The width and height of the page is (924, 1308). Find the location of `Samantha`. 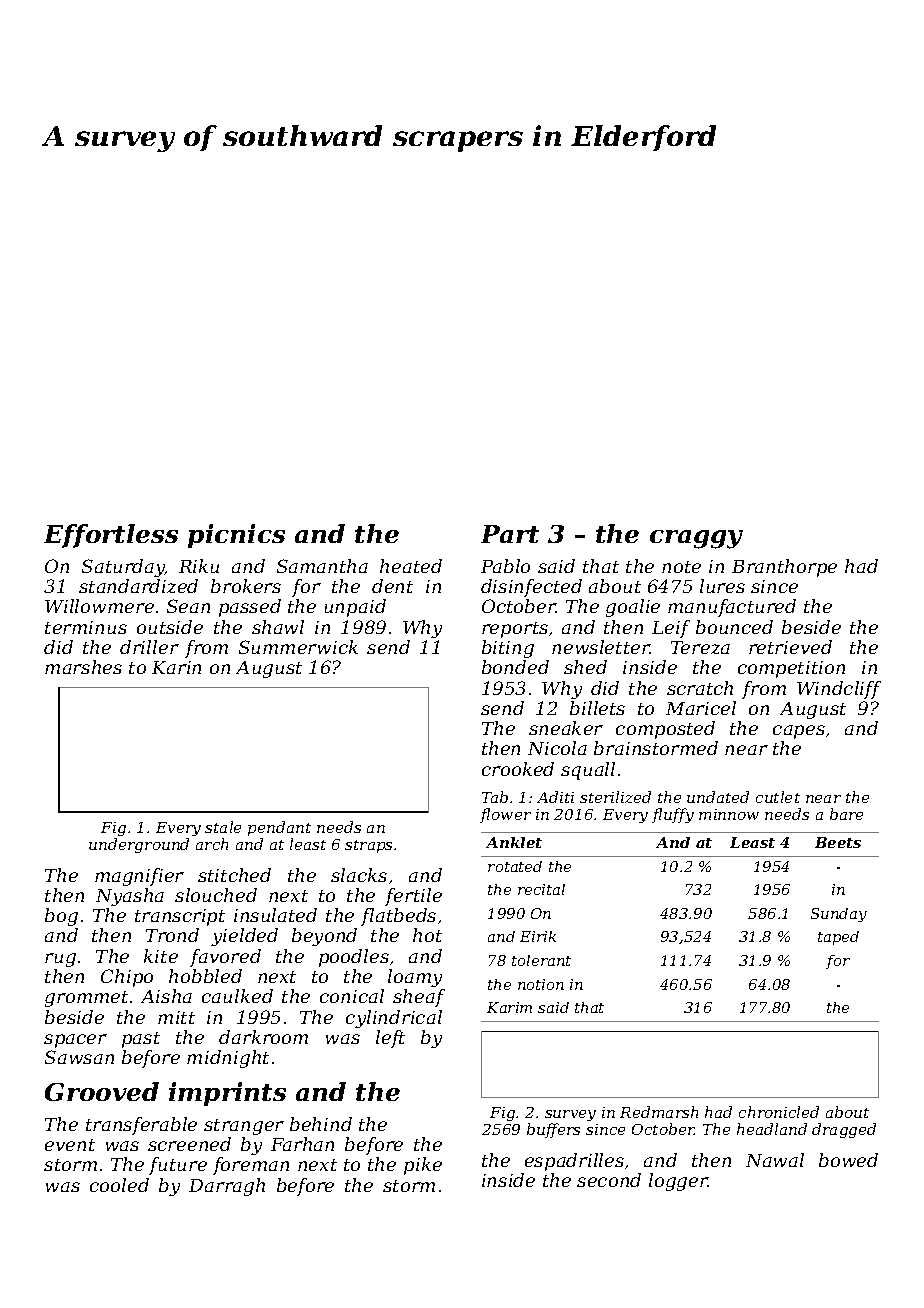

Samantha is located at coordinates (322, 566).
